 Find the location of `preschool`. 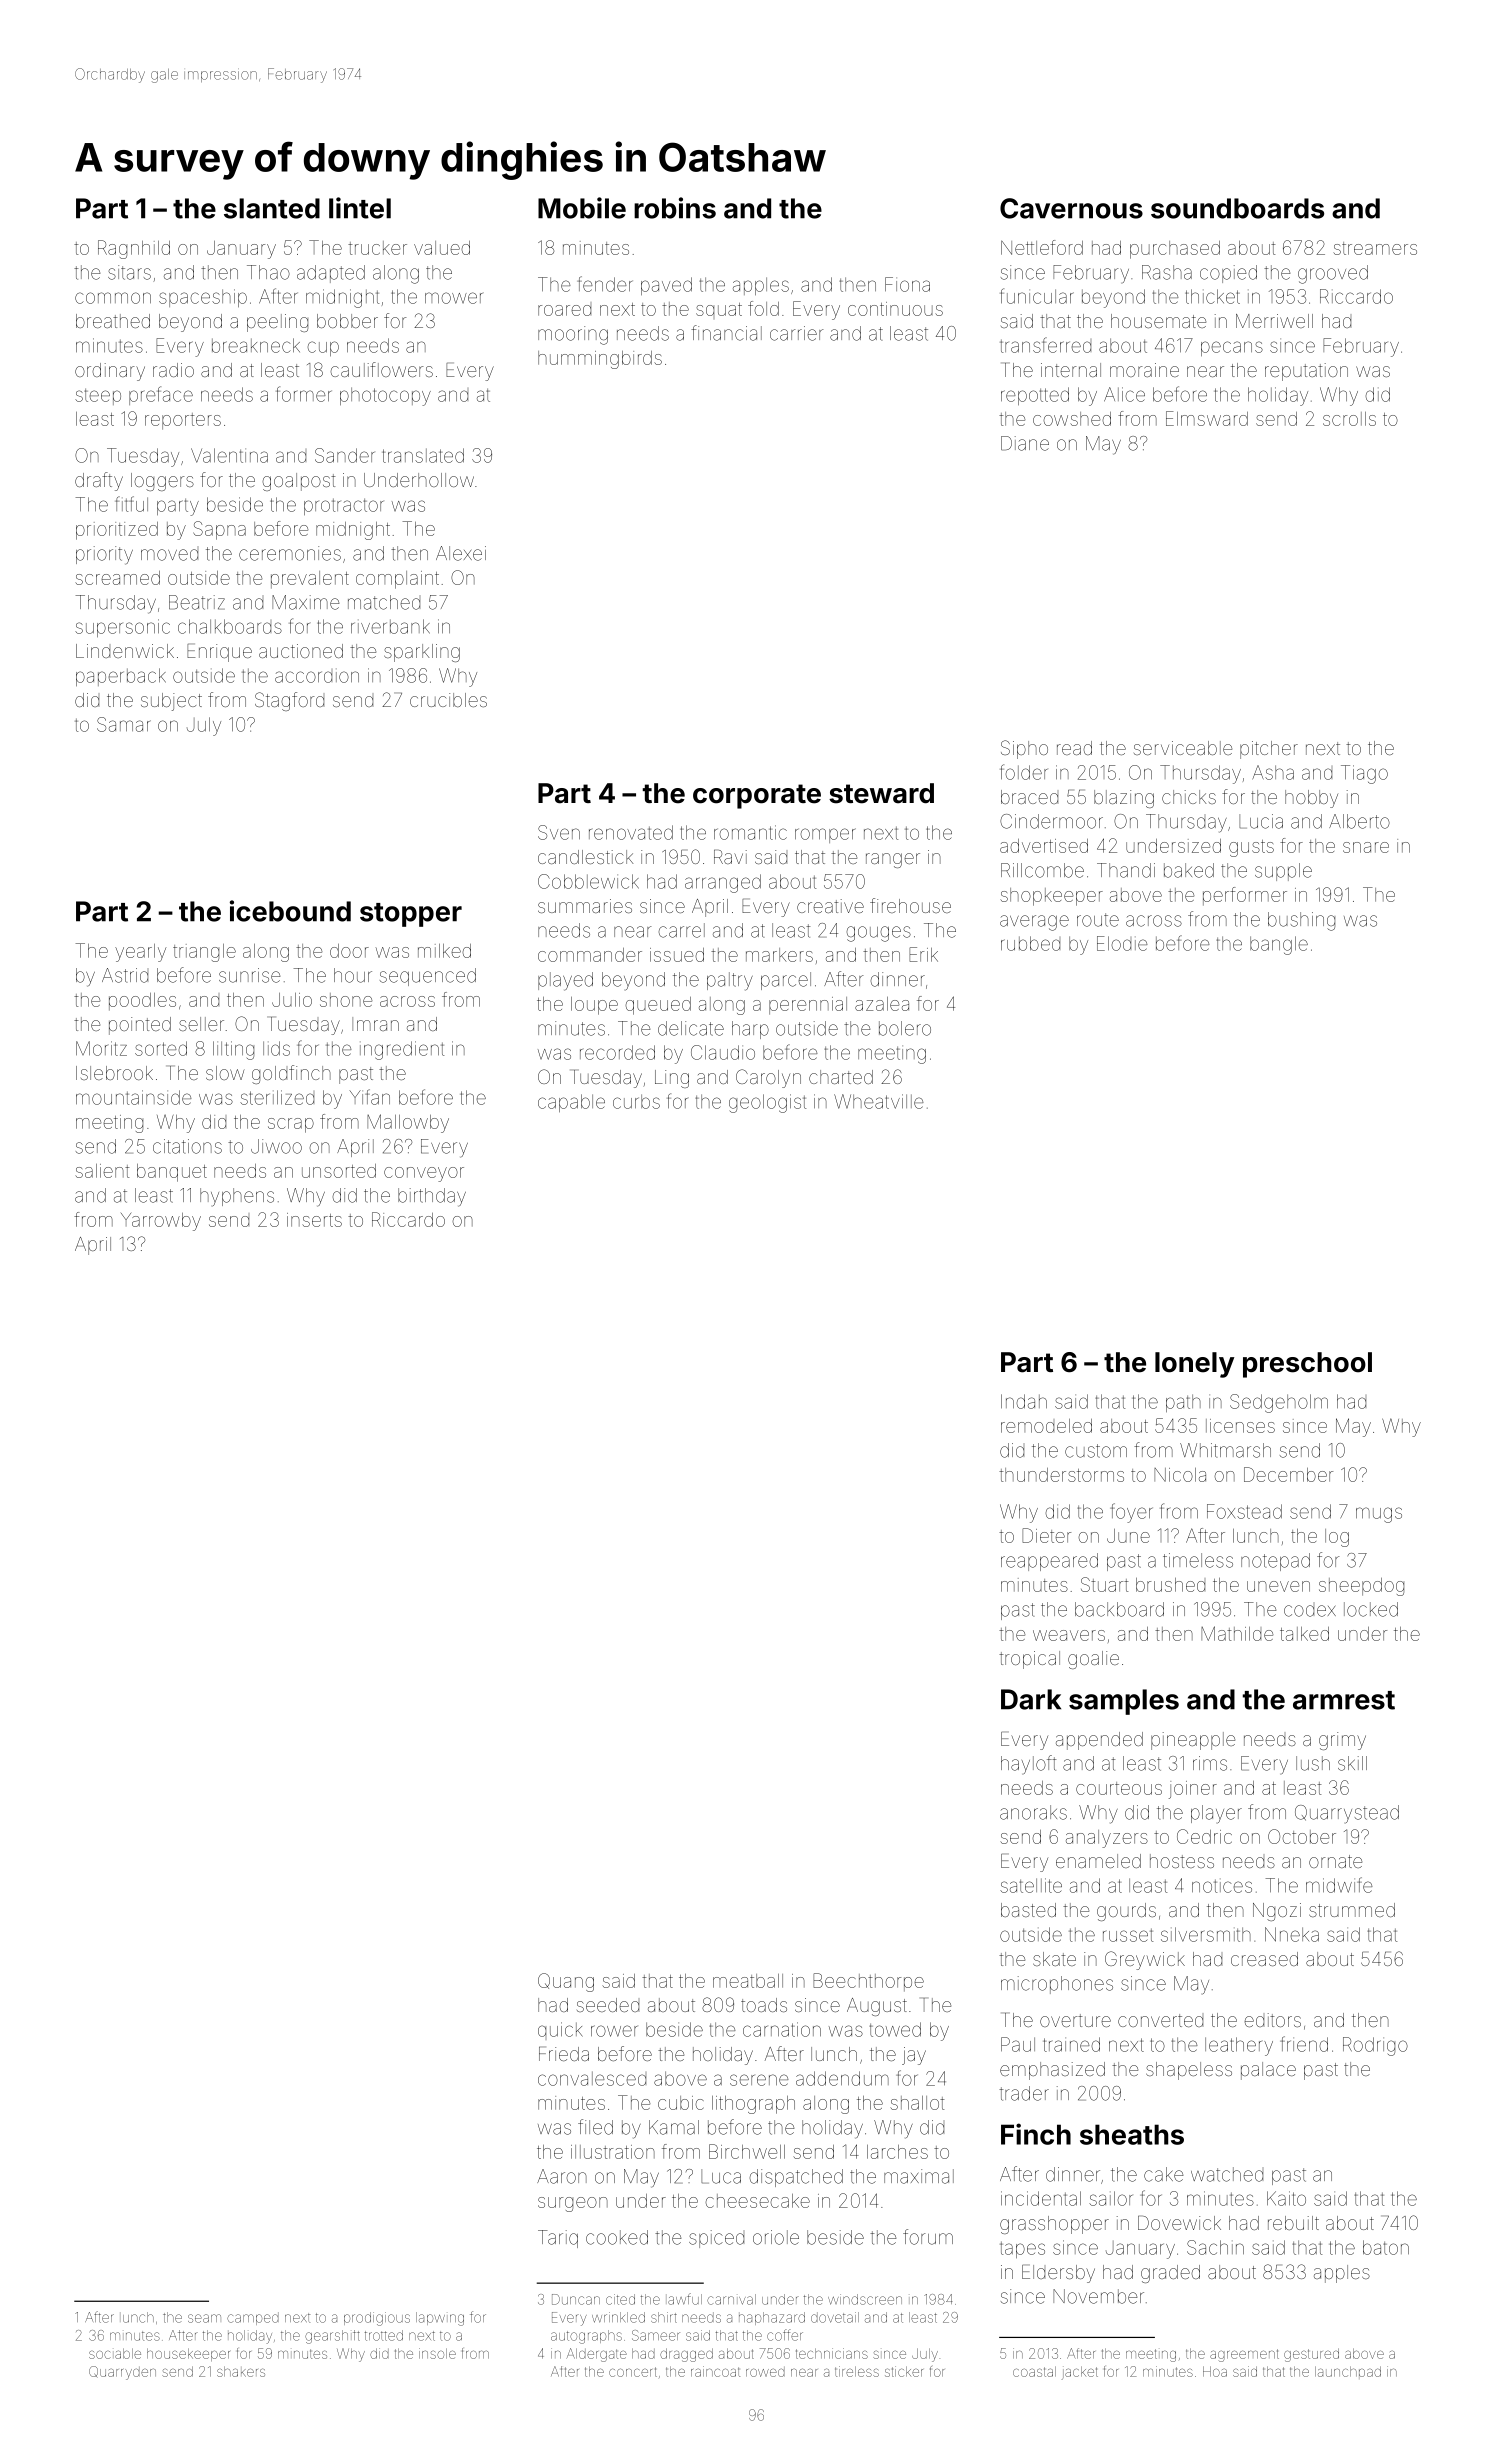

preschool is located at coordinates (1307, 1365).
